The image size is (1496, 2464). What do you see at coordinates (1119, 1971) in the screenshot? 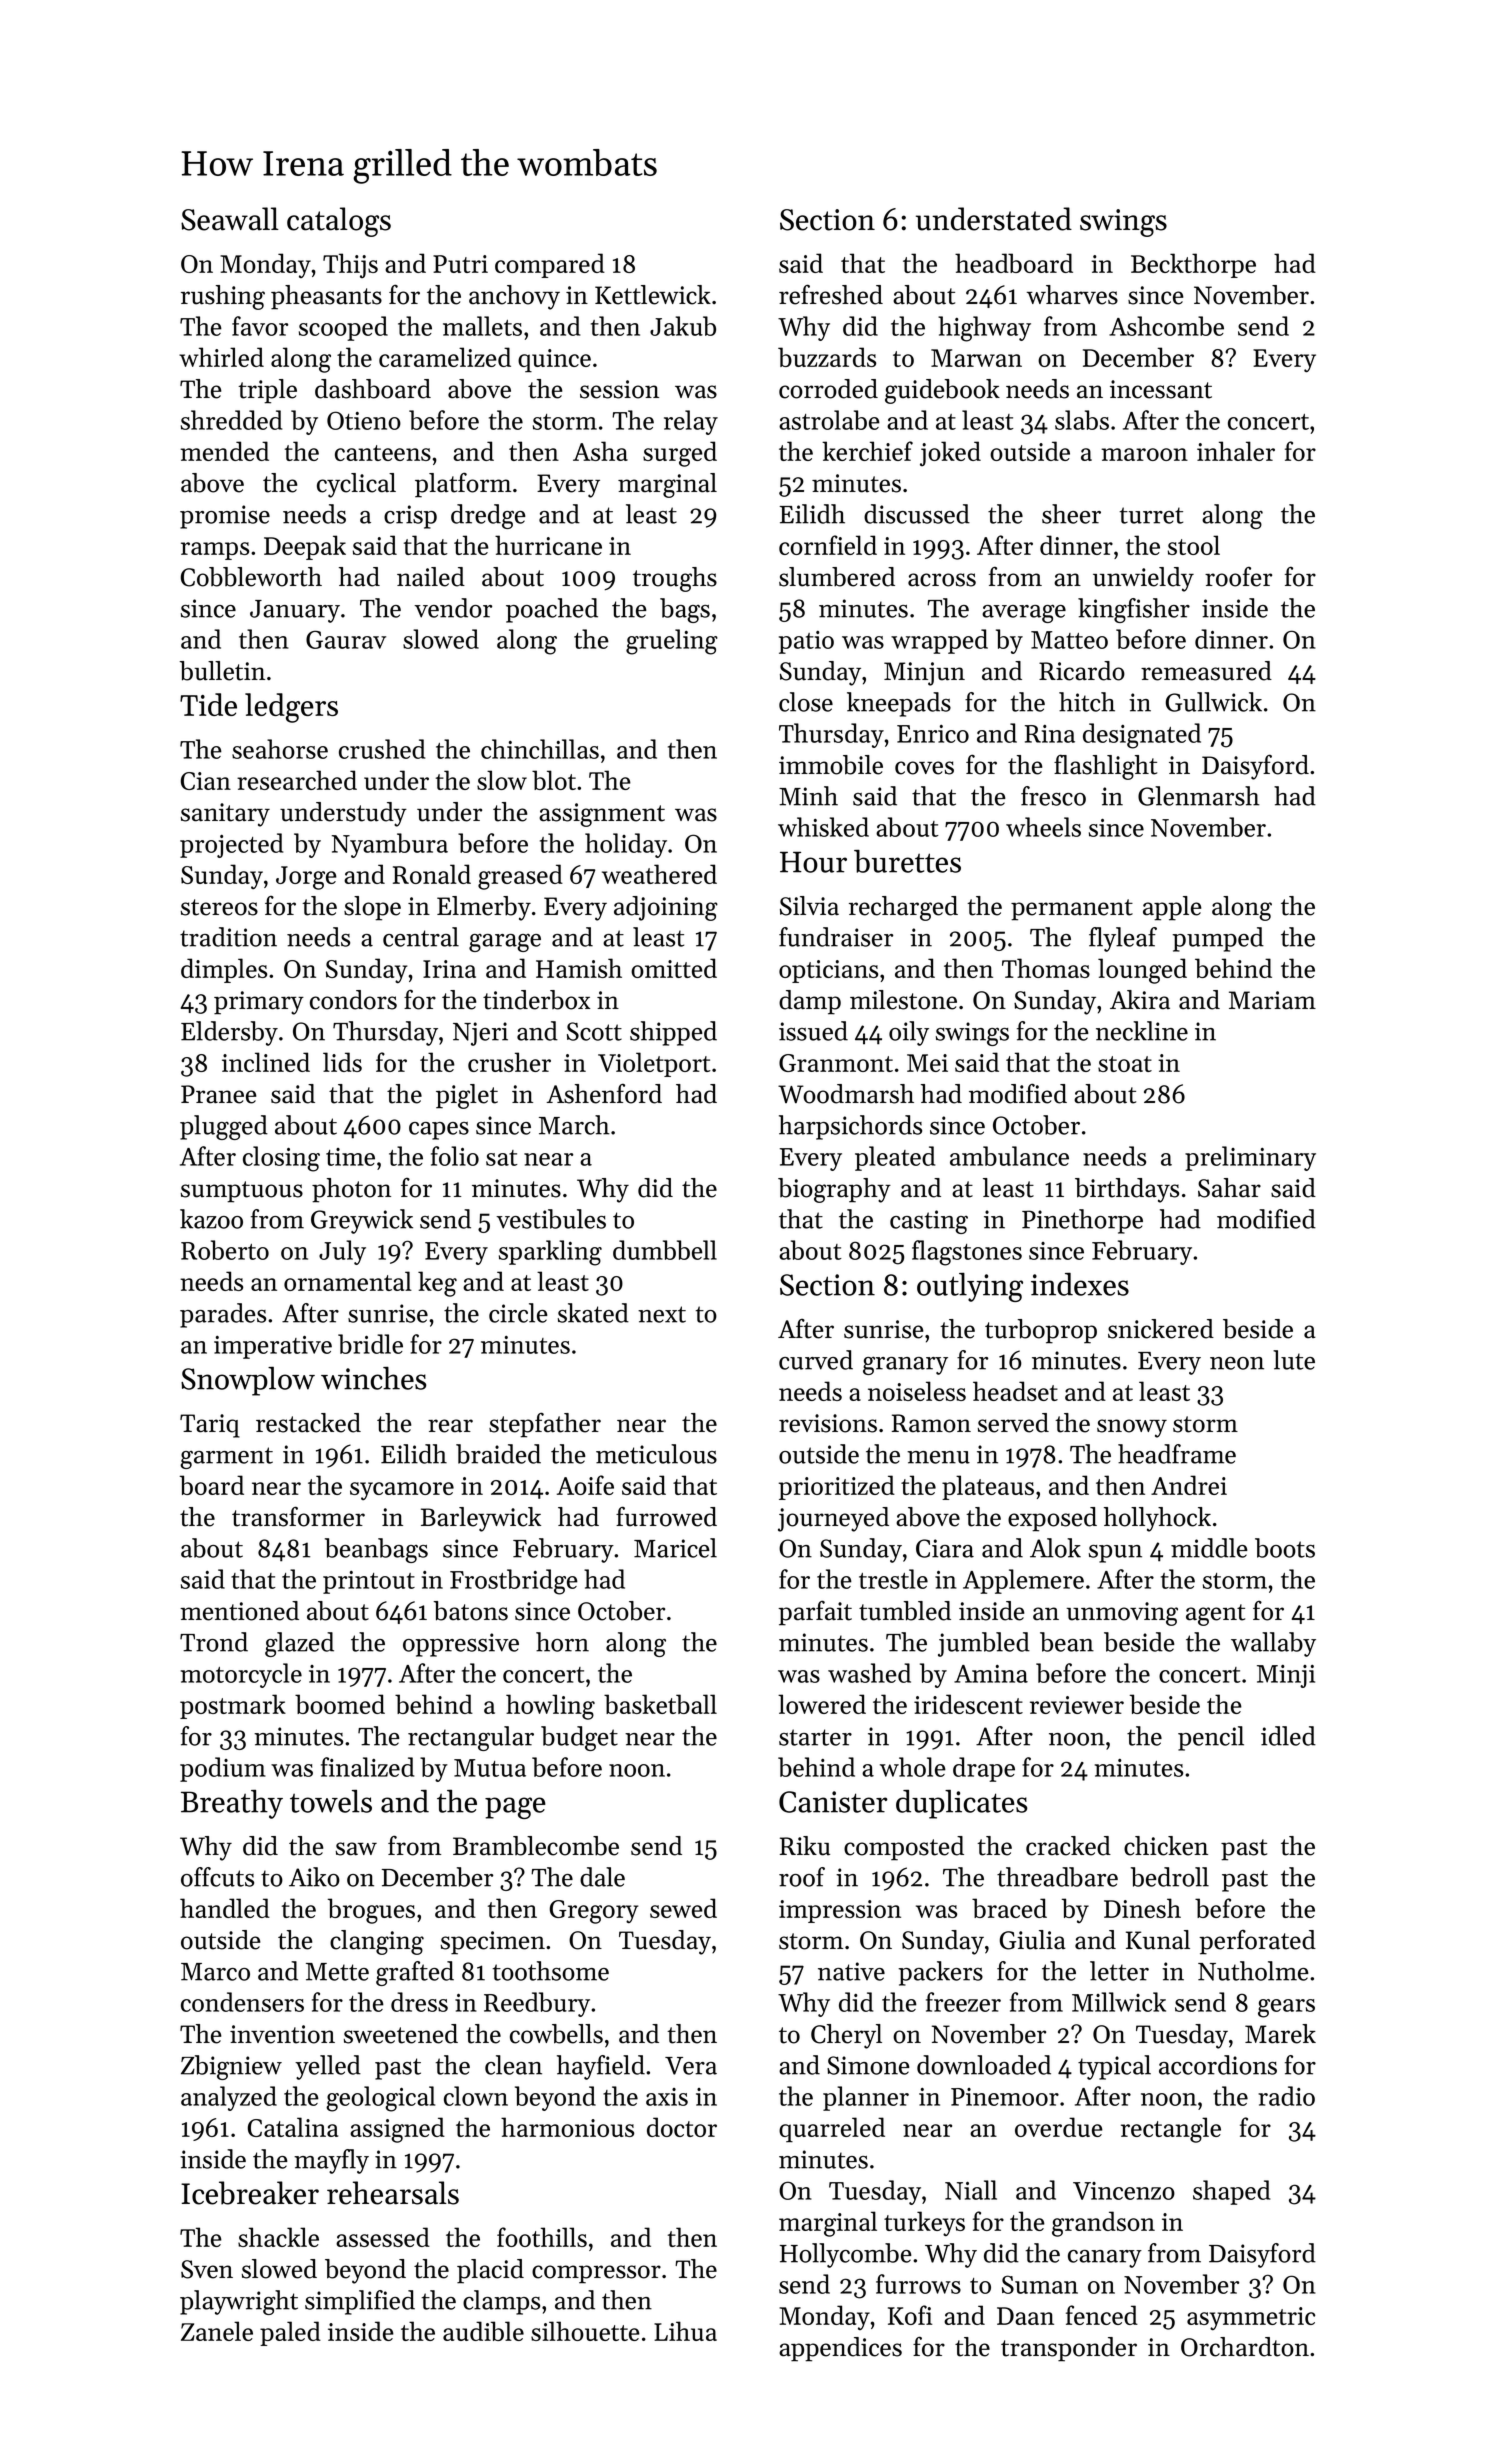
I see `letter` at bounding box center [1119, 1971].
